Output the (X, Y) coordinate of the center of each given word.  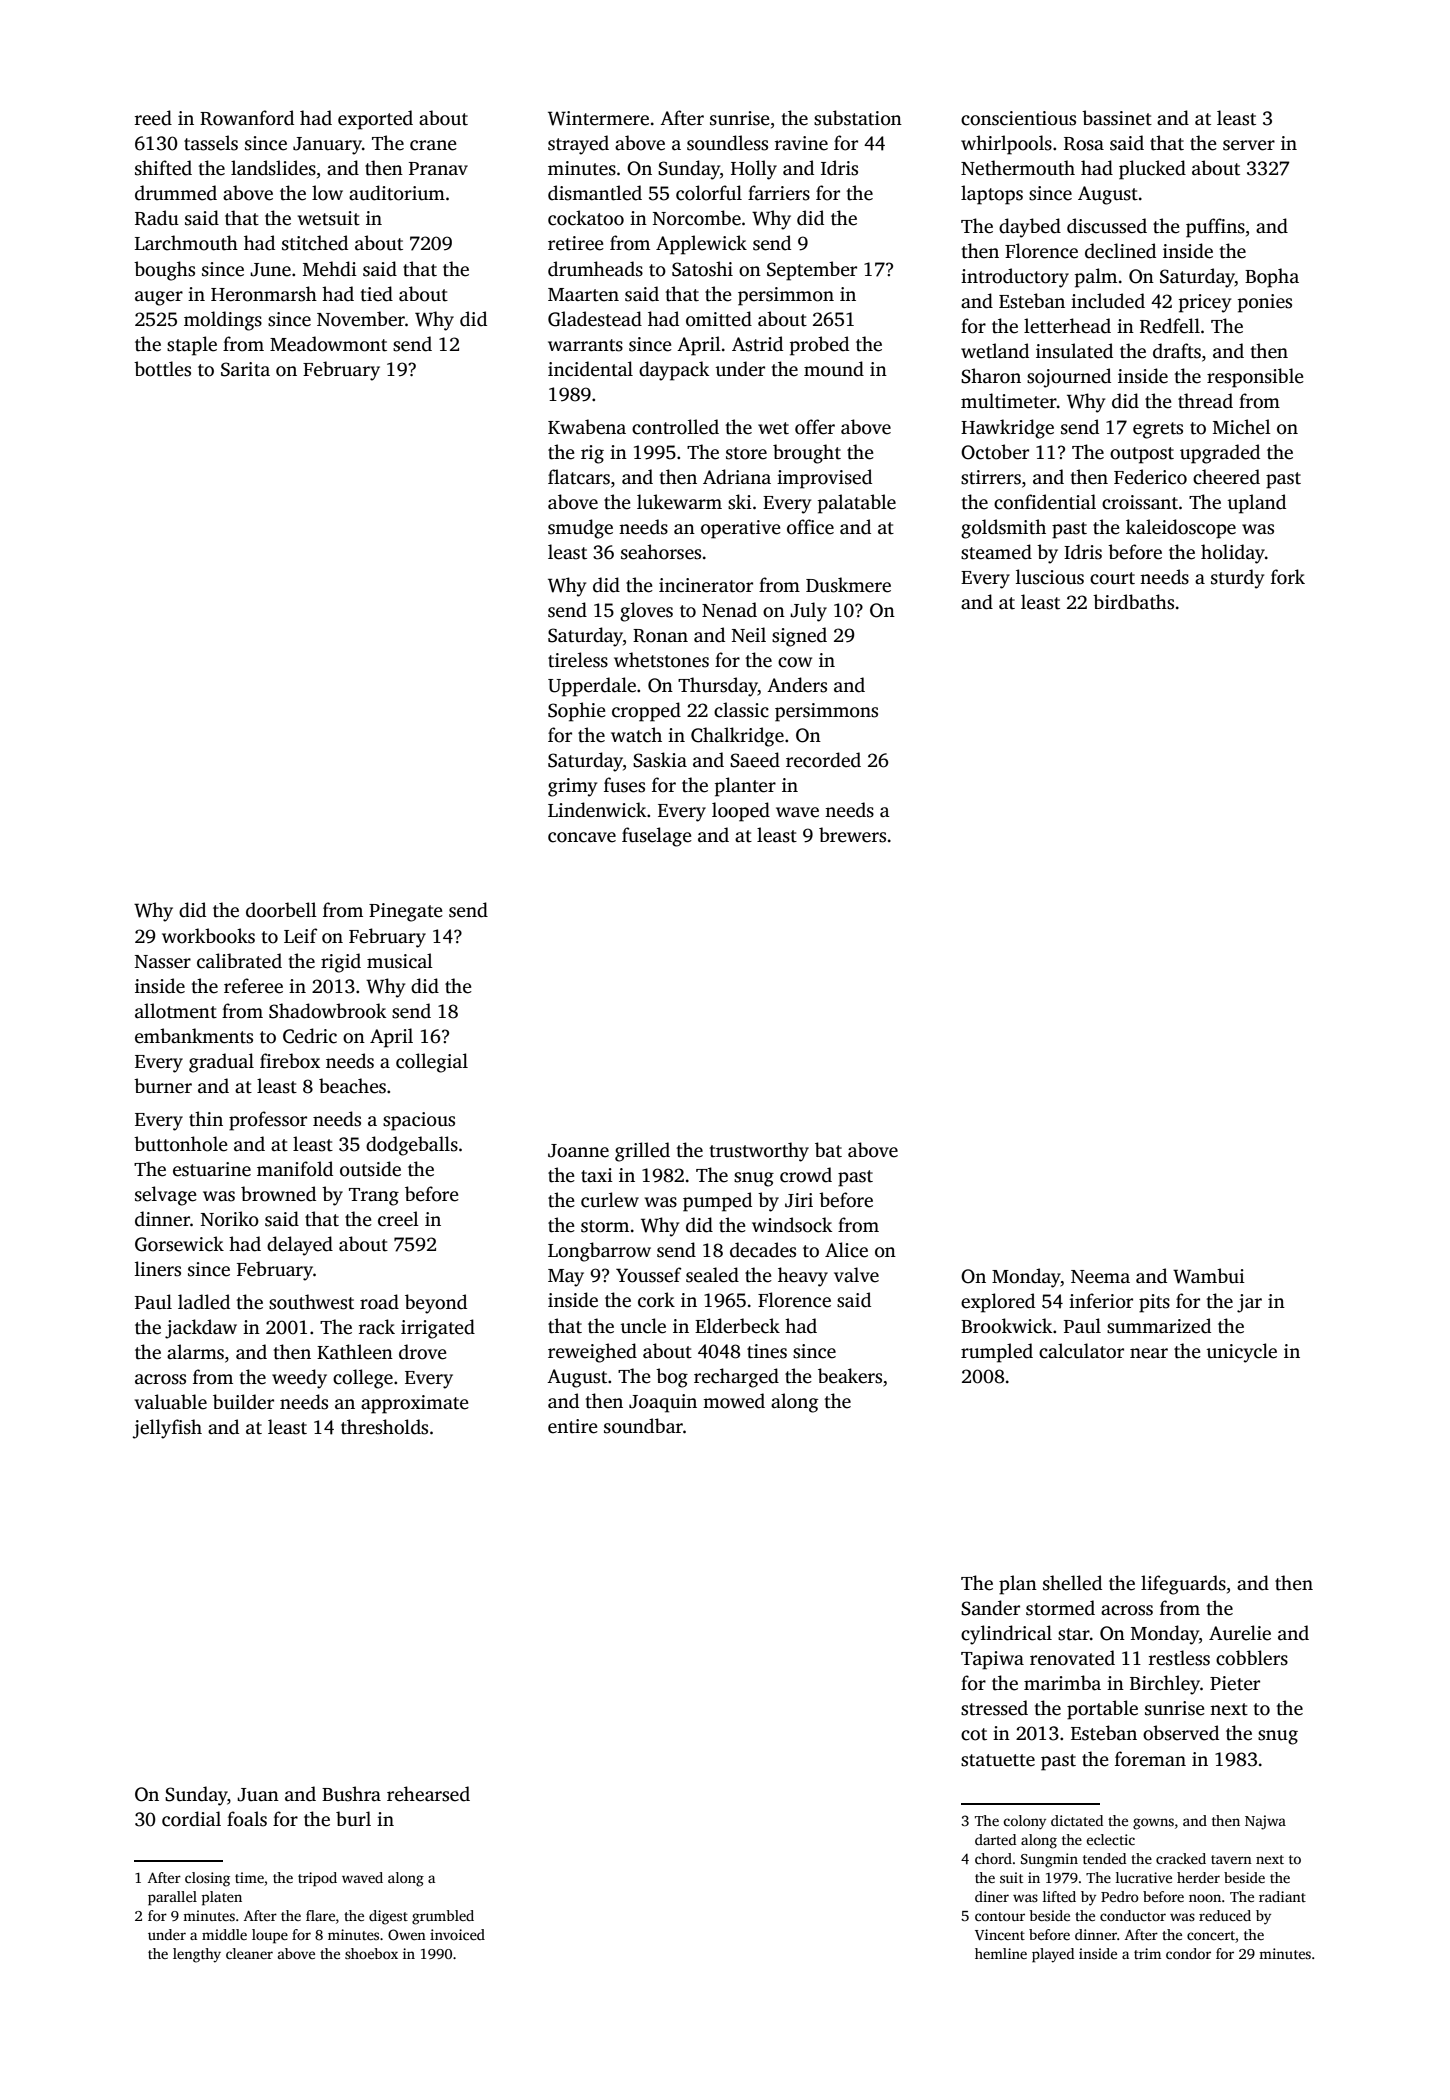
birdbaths (1133, 602)
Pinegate (406, 912)
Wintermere (598, 118)
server (1249, 145)
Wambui (1209, 1276)
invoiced (457, 1934)
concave (582, 837)
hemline (1001, 1953)
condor (1188, 1953)
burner (163, 1086)
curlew (610, 1200)
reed (153, 118)
